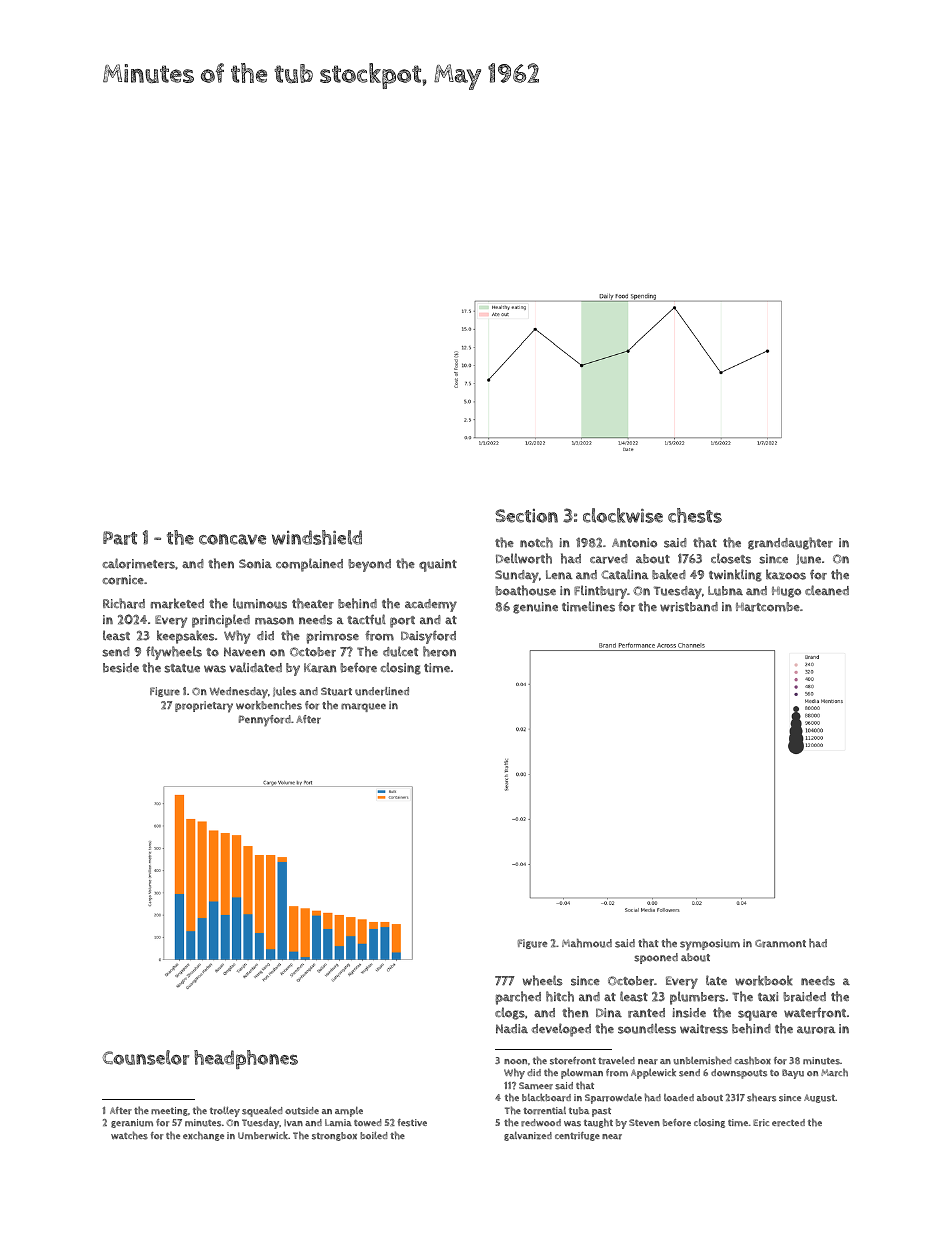 The height and width of the screenshot is (1233, 952). I want to click on concave, so click(232, 539).
